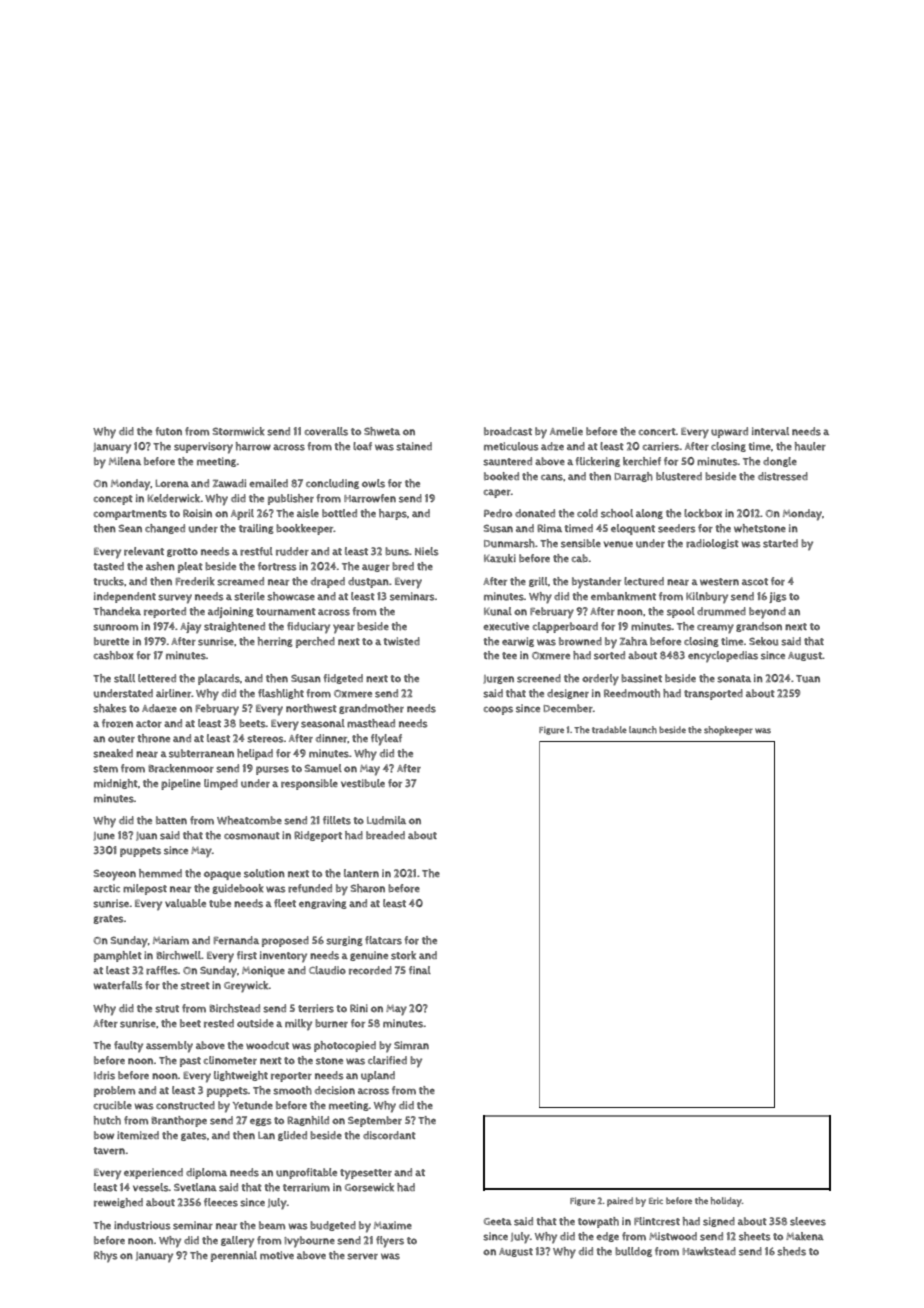 Image resolution: width=924 pixels, height=1308 pixels. I want to click on shopkeeper, so click(728, 731).
